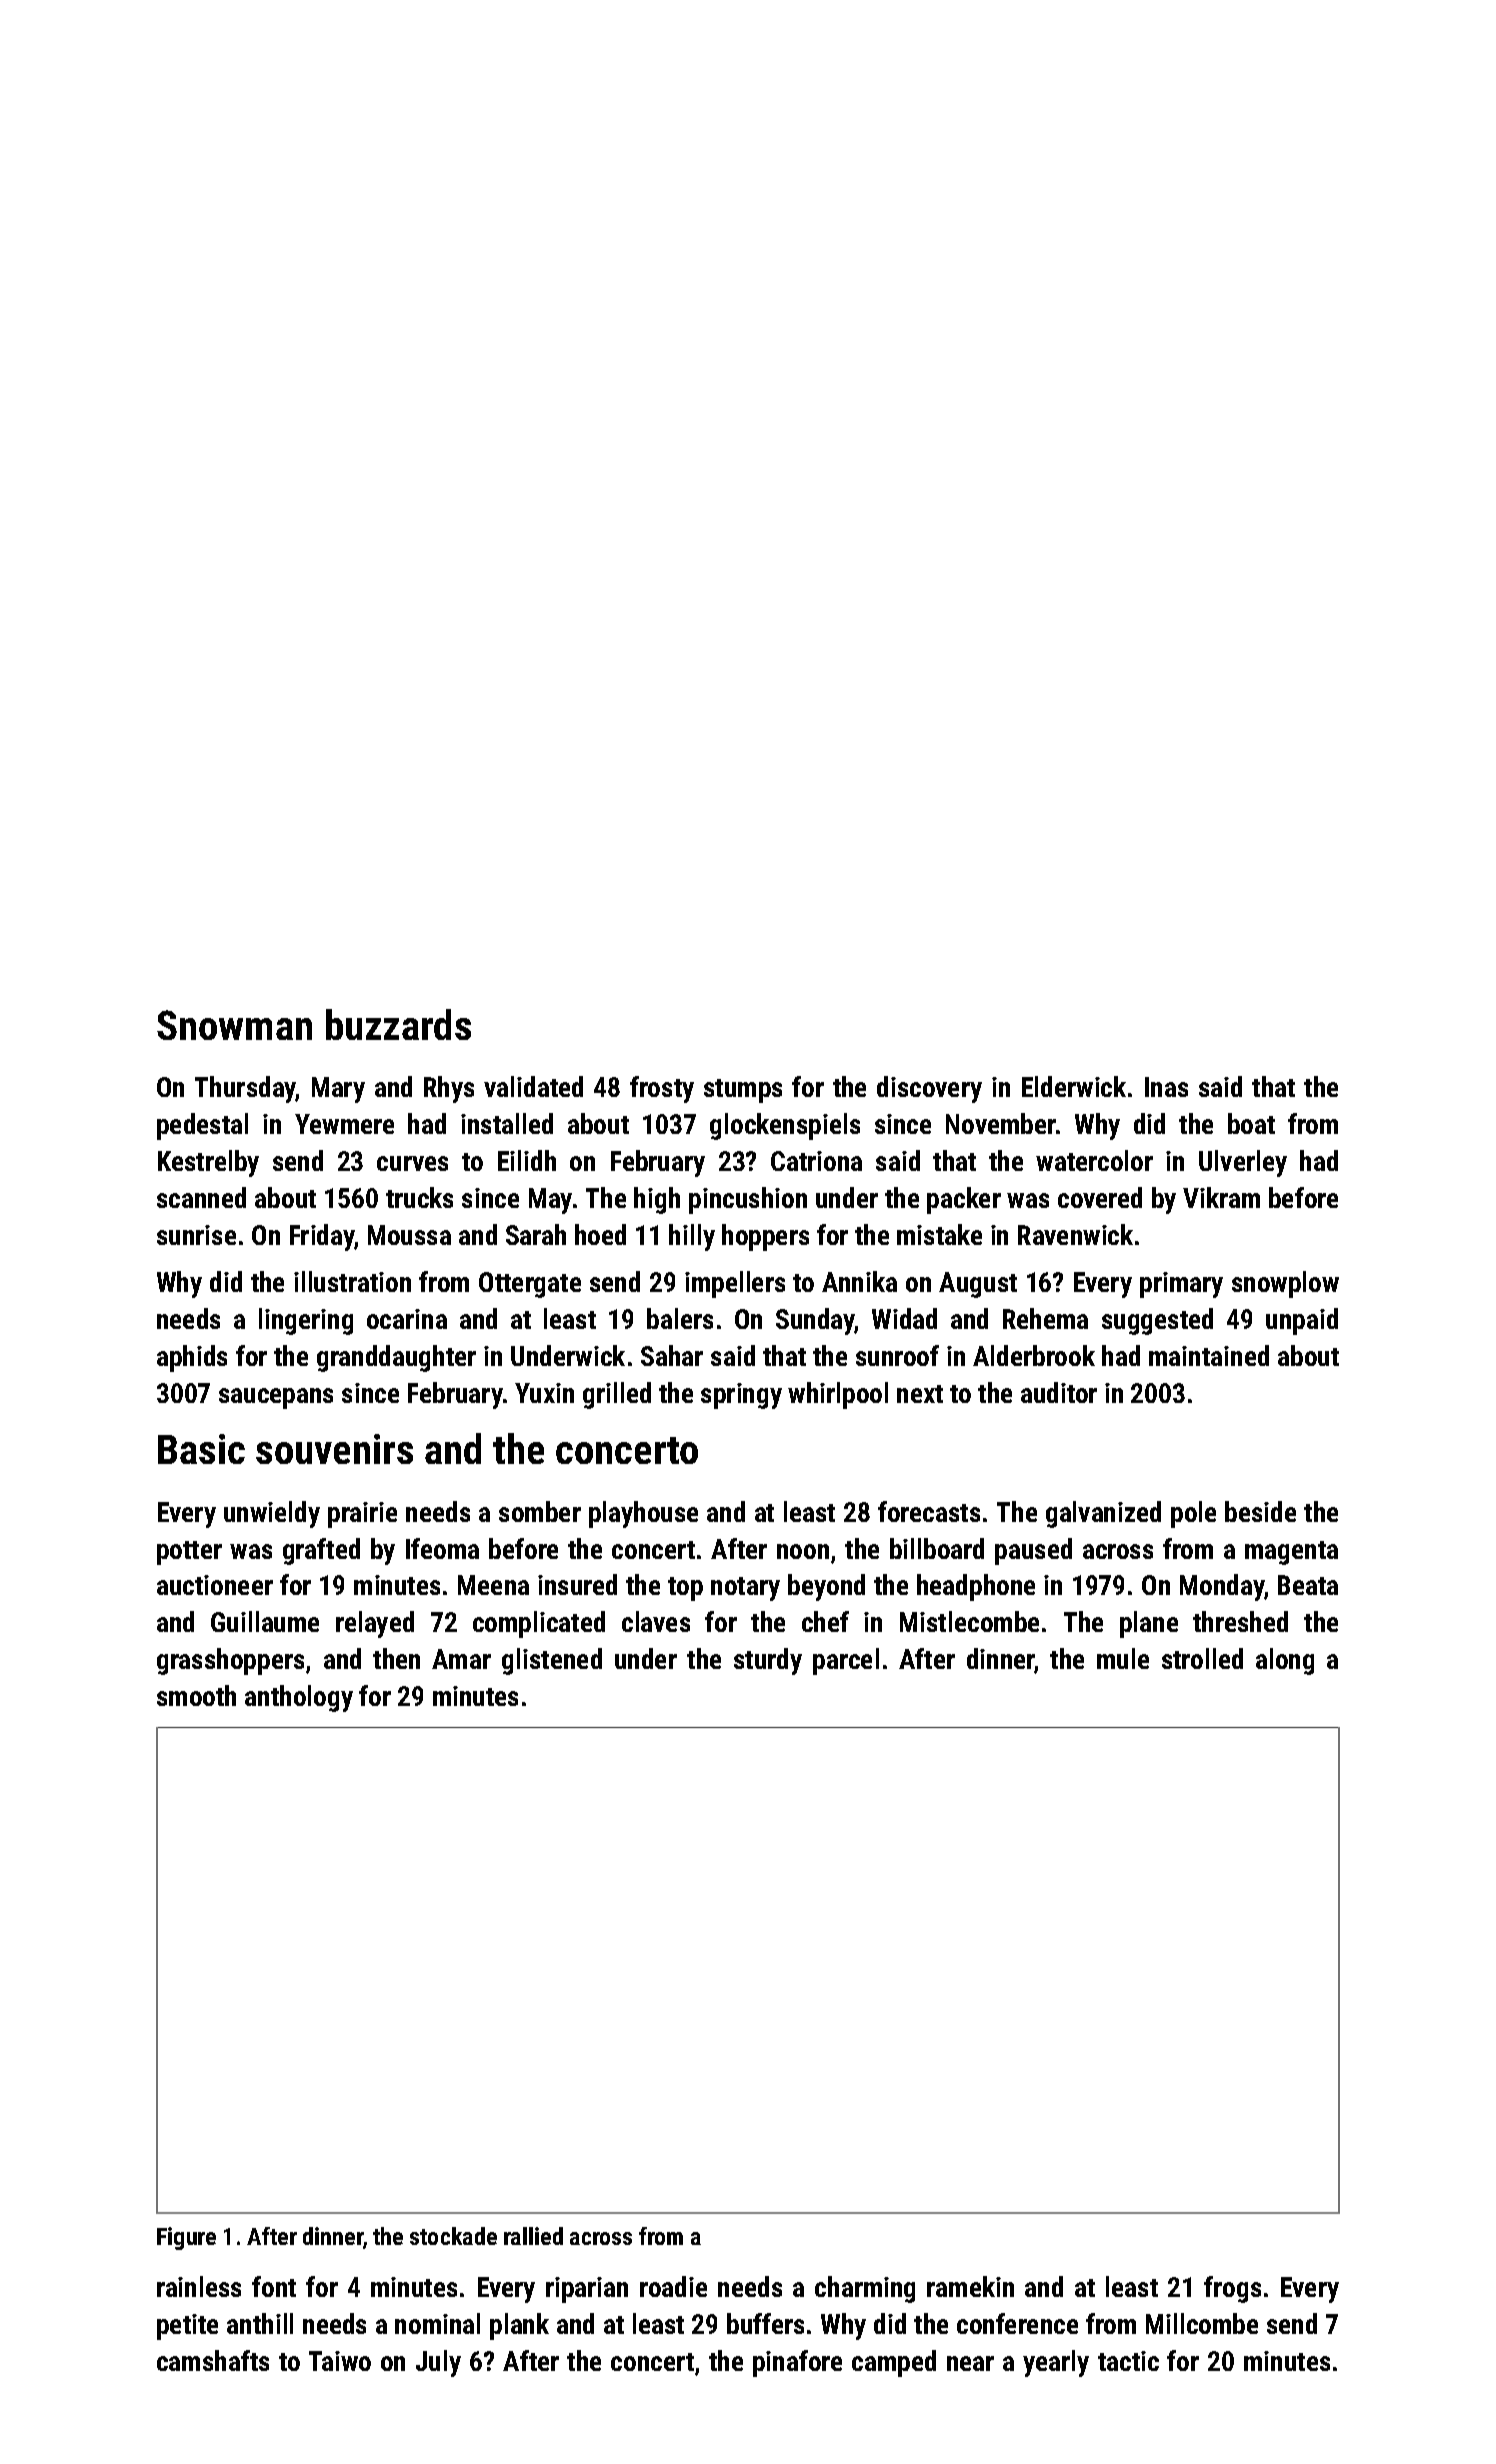 The image size is (1496, 2464). What do you see at coordinates (894, 2363) in the screenshot?
I see `camped` at bounding box center [894, 2363].
